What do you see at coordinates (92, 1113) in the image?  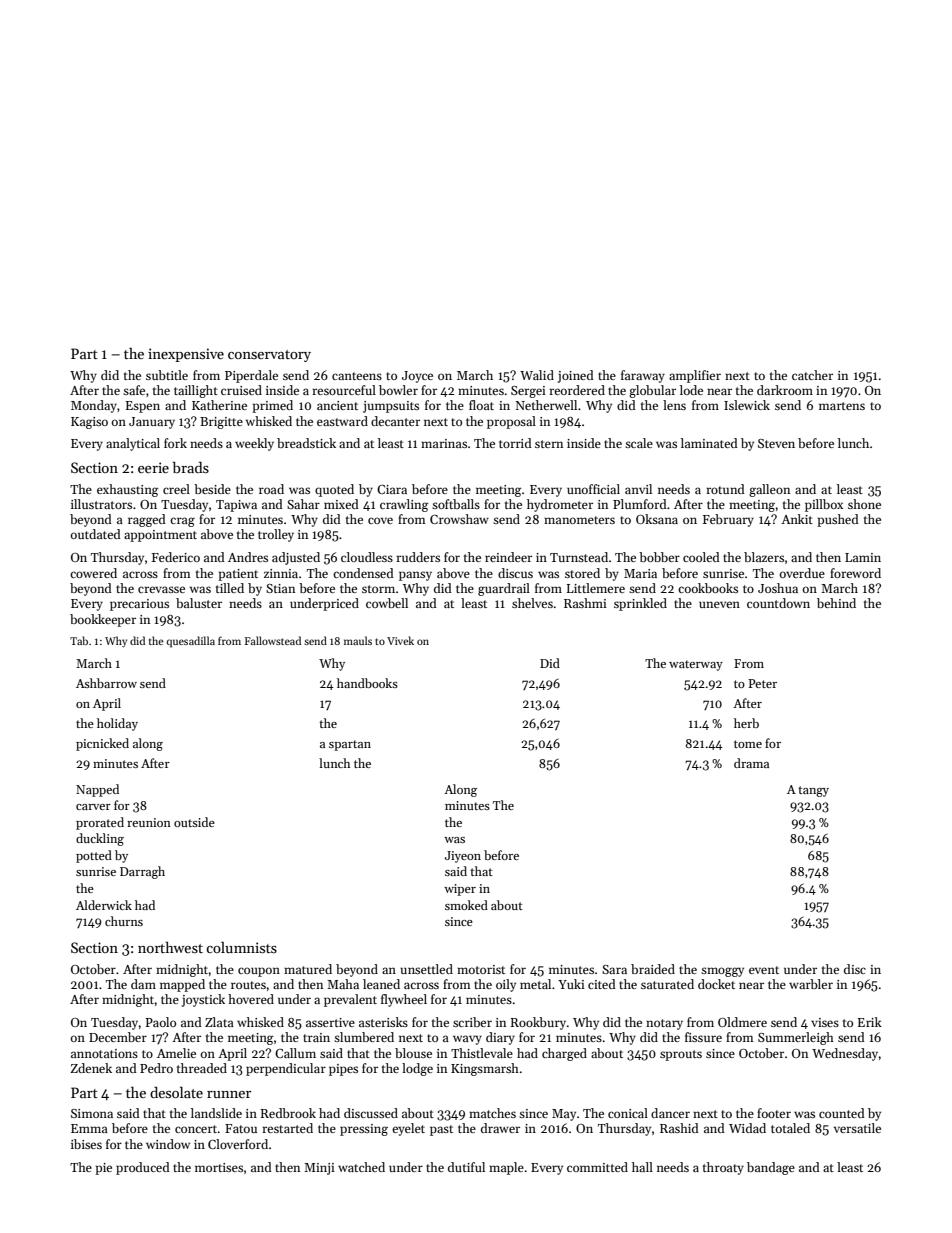 I see `Simona` at bounding box center [92, 1113].
